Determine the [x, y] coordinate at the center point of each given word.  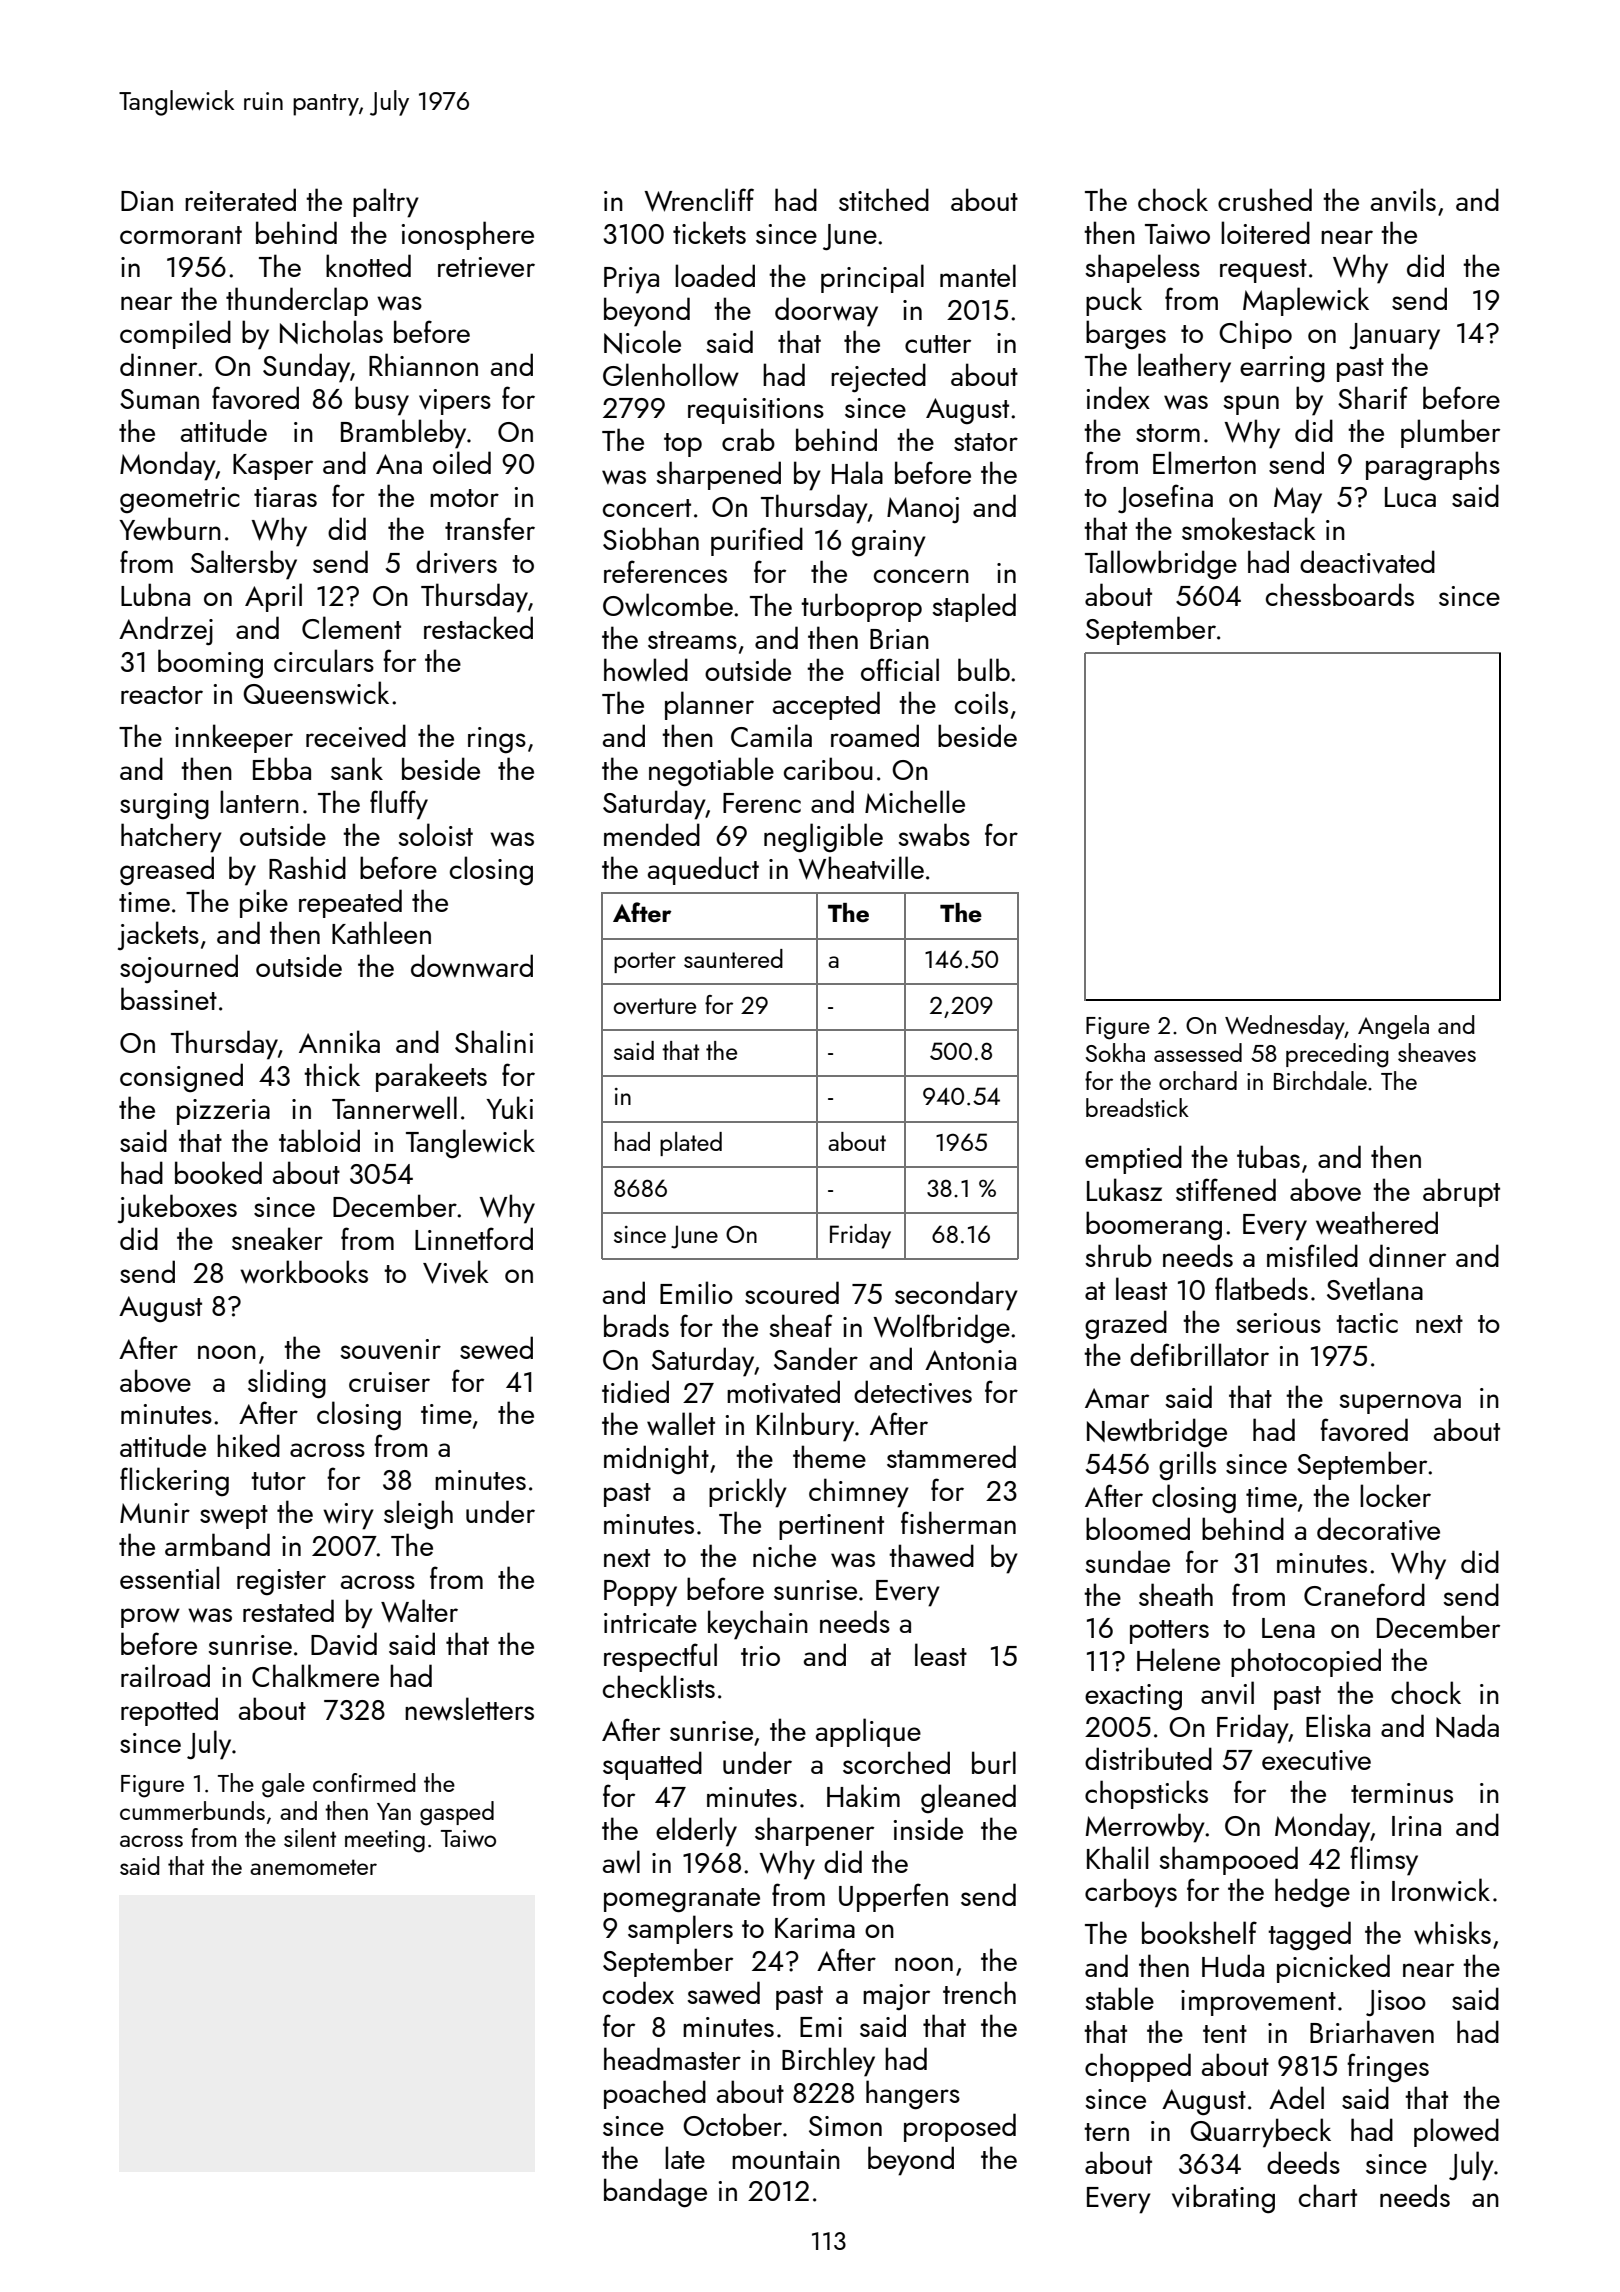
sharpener [814, 1831]
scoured [792, 1292]
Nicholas [331, 332]
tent [1225, 2034]
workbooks [304, 1271]
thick [332, 1074]
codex [638, 1992]
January [1394, 336]
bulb [984, 669]
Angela [1393, 1027]
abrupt [1461, 1192]
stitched [884, 199]
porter [645, 962]
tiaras [285, 497]
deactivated [1367, 562]
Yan [394, 1811]
